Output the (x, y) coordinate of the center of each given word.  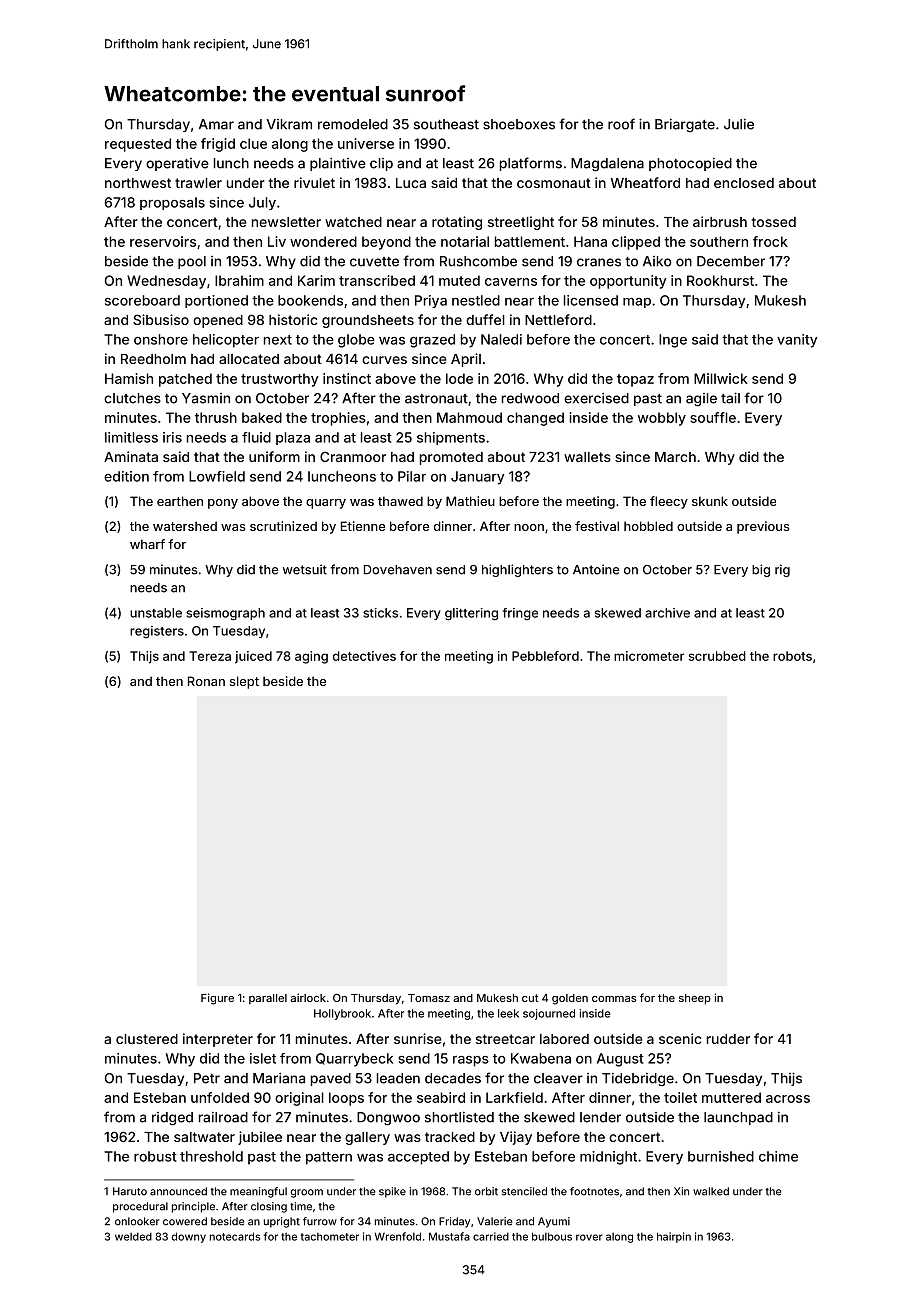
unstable (156, 613)
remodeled (353, 124)
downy (189, 1237)
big (761, 570)
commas (614, 999)
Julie (739, 124)
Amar (216, 124)
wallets (587, 457)
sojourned (549, 1014)
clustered (147, 1039)
